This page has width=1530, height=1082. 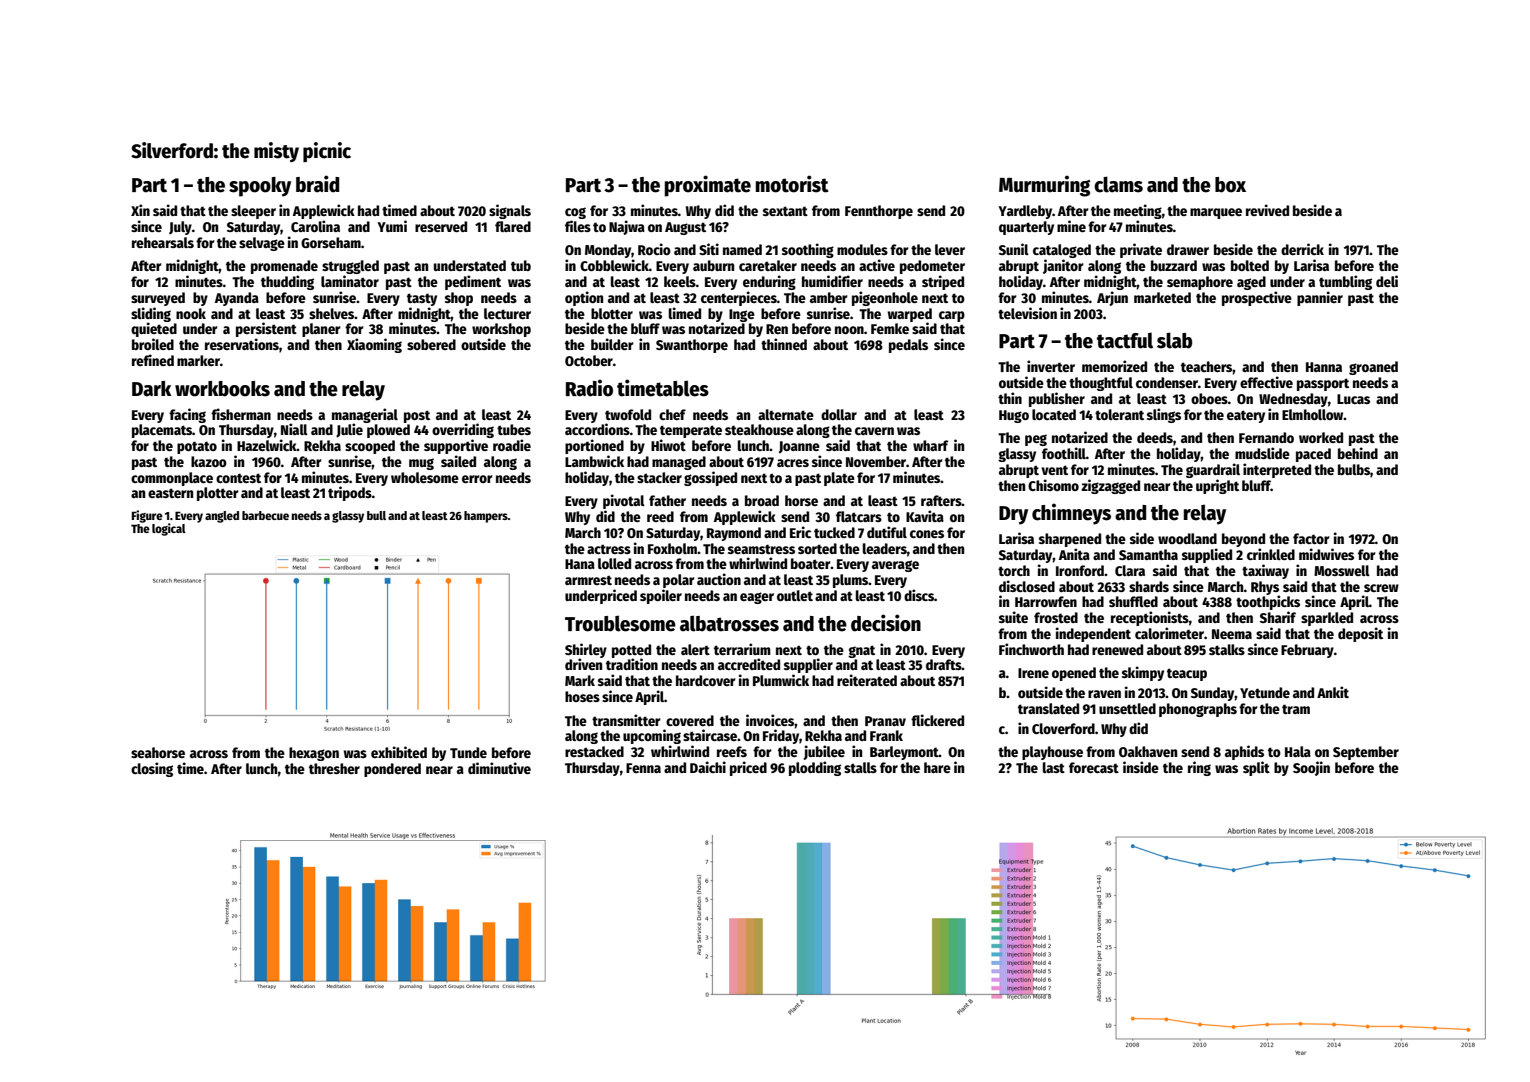 I want to click on thresher, so click(x=334, y=768).
